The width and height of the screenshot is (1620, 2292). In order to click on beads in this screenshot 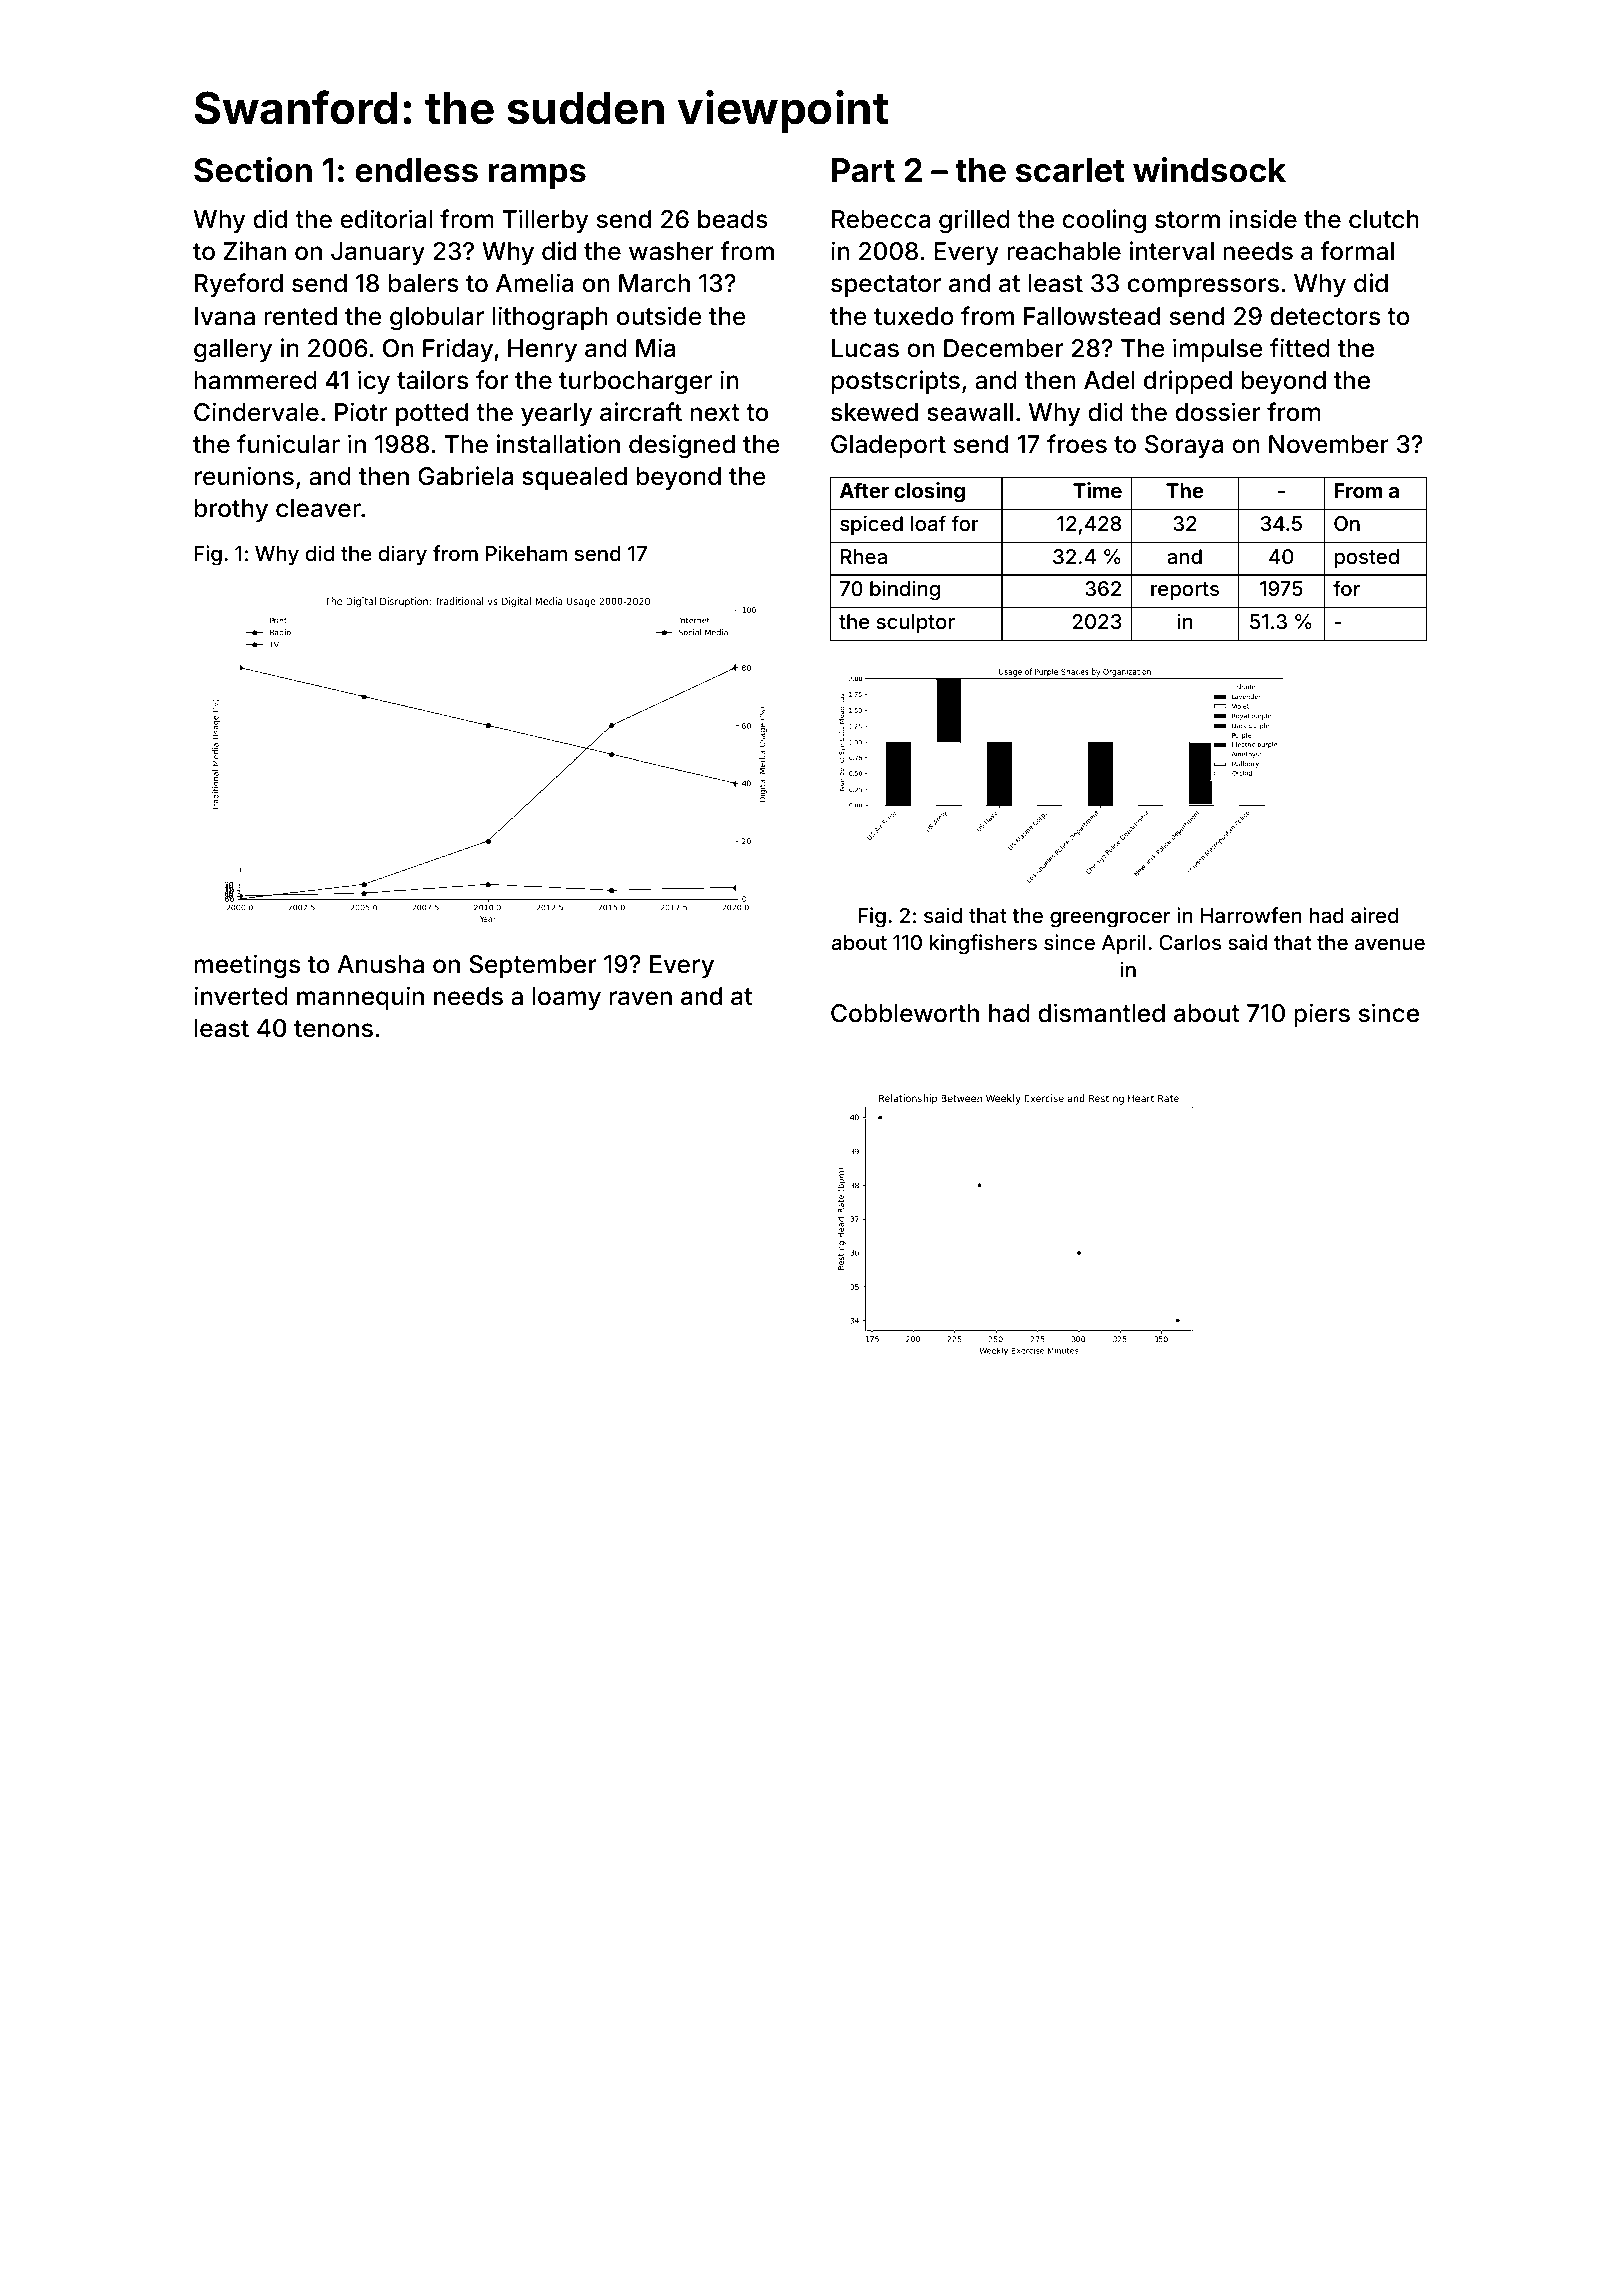, I will do `click(733, 219)`.
